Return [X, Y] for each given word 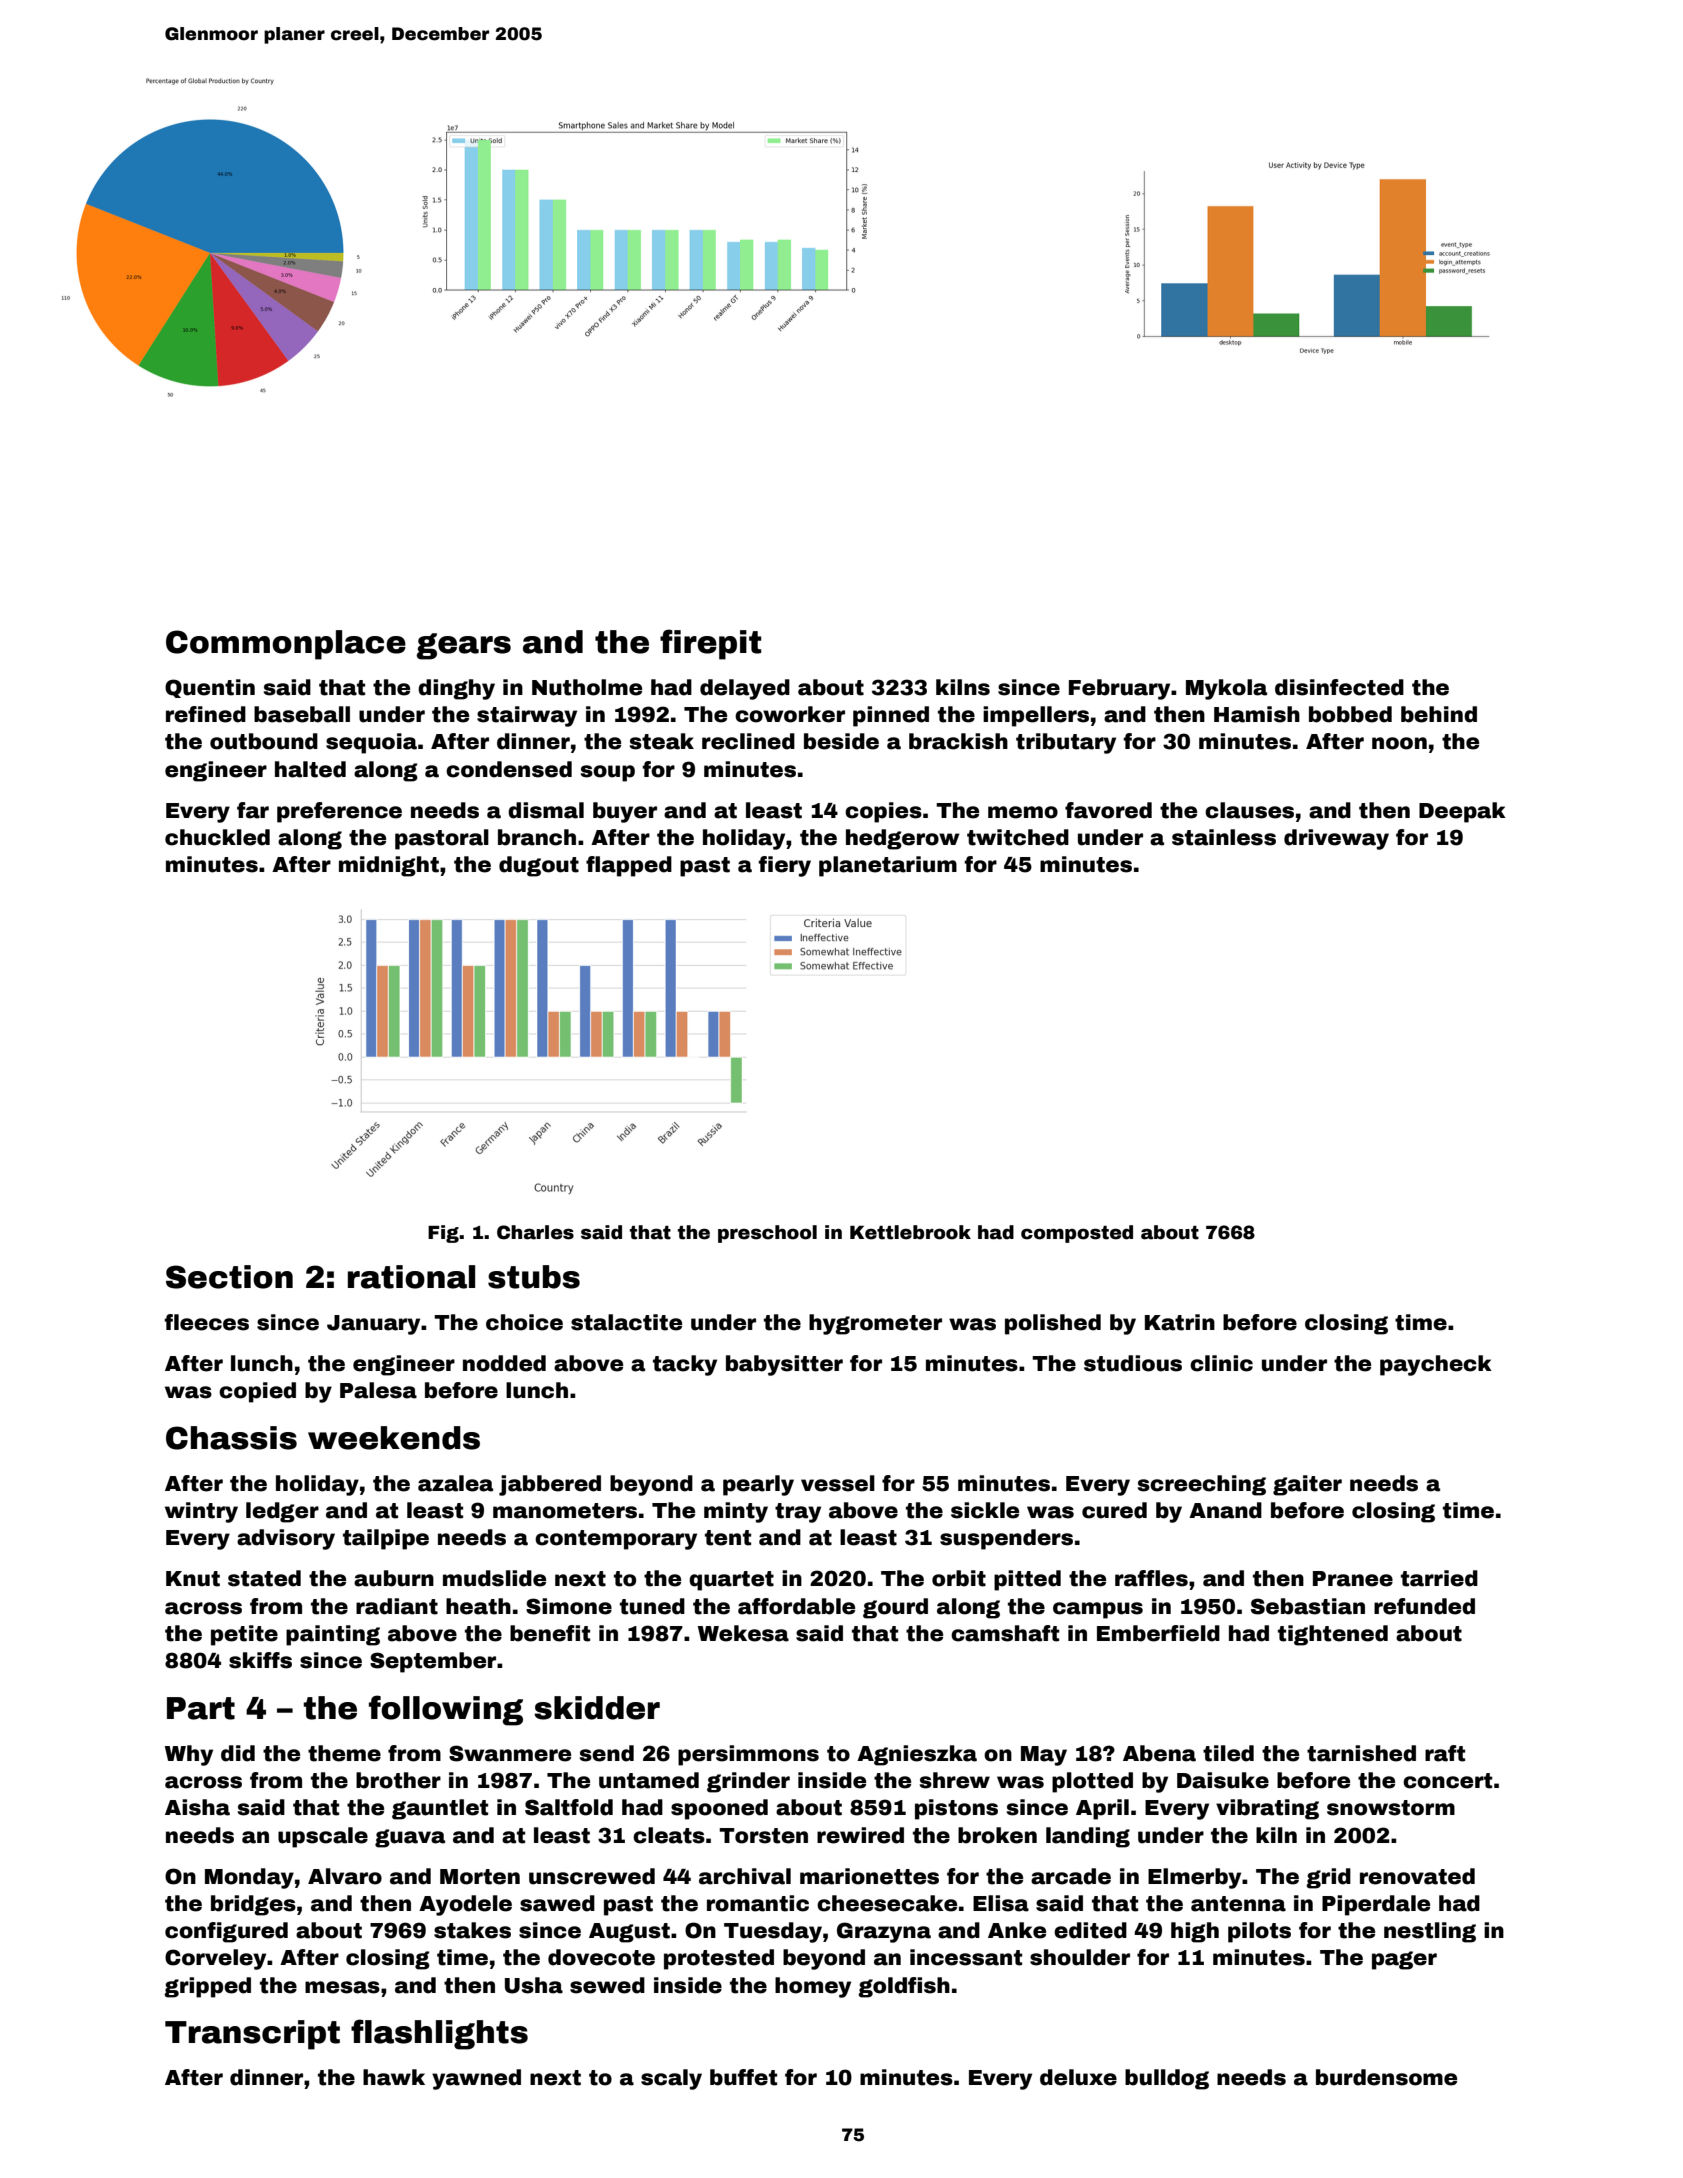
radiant [397, 1606]
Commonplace [286, 645]
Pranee [1353, 1579]
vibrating [1267, 1809]
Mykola [1226, 689]
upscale [323, 1837]
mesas [342, 1987]
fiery [784, 866]
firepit [710, 644]
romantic [758, 1903]
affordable [796, 1606]
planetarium [888, 866]
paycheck [1436, 1365]
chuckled [217, 837]
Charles [535, 1232]
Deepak [1462, 812]
